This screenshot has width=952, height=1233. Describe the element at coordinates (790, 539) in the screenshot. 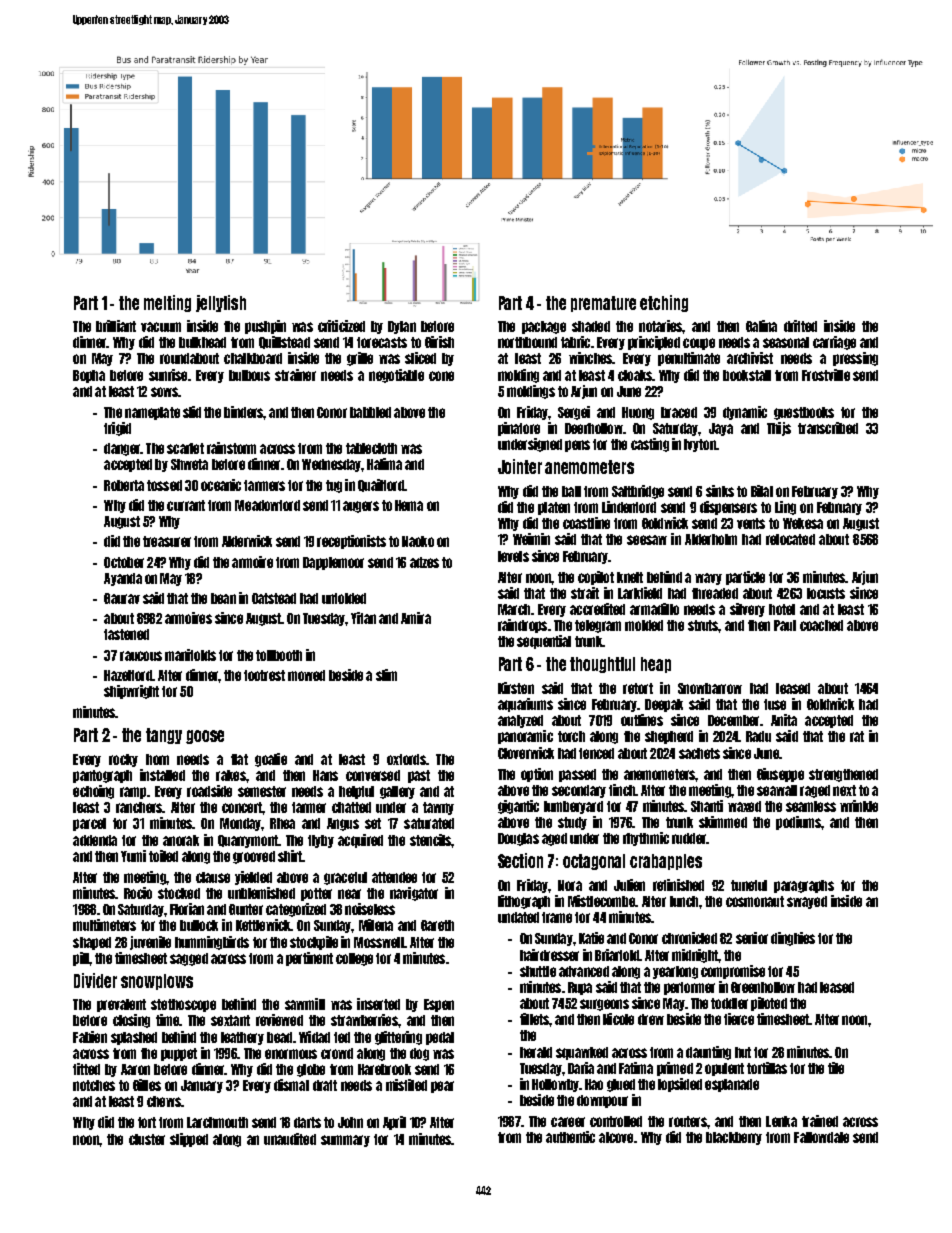

I see `relocated` at that location.
